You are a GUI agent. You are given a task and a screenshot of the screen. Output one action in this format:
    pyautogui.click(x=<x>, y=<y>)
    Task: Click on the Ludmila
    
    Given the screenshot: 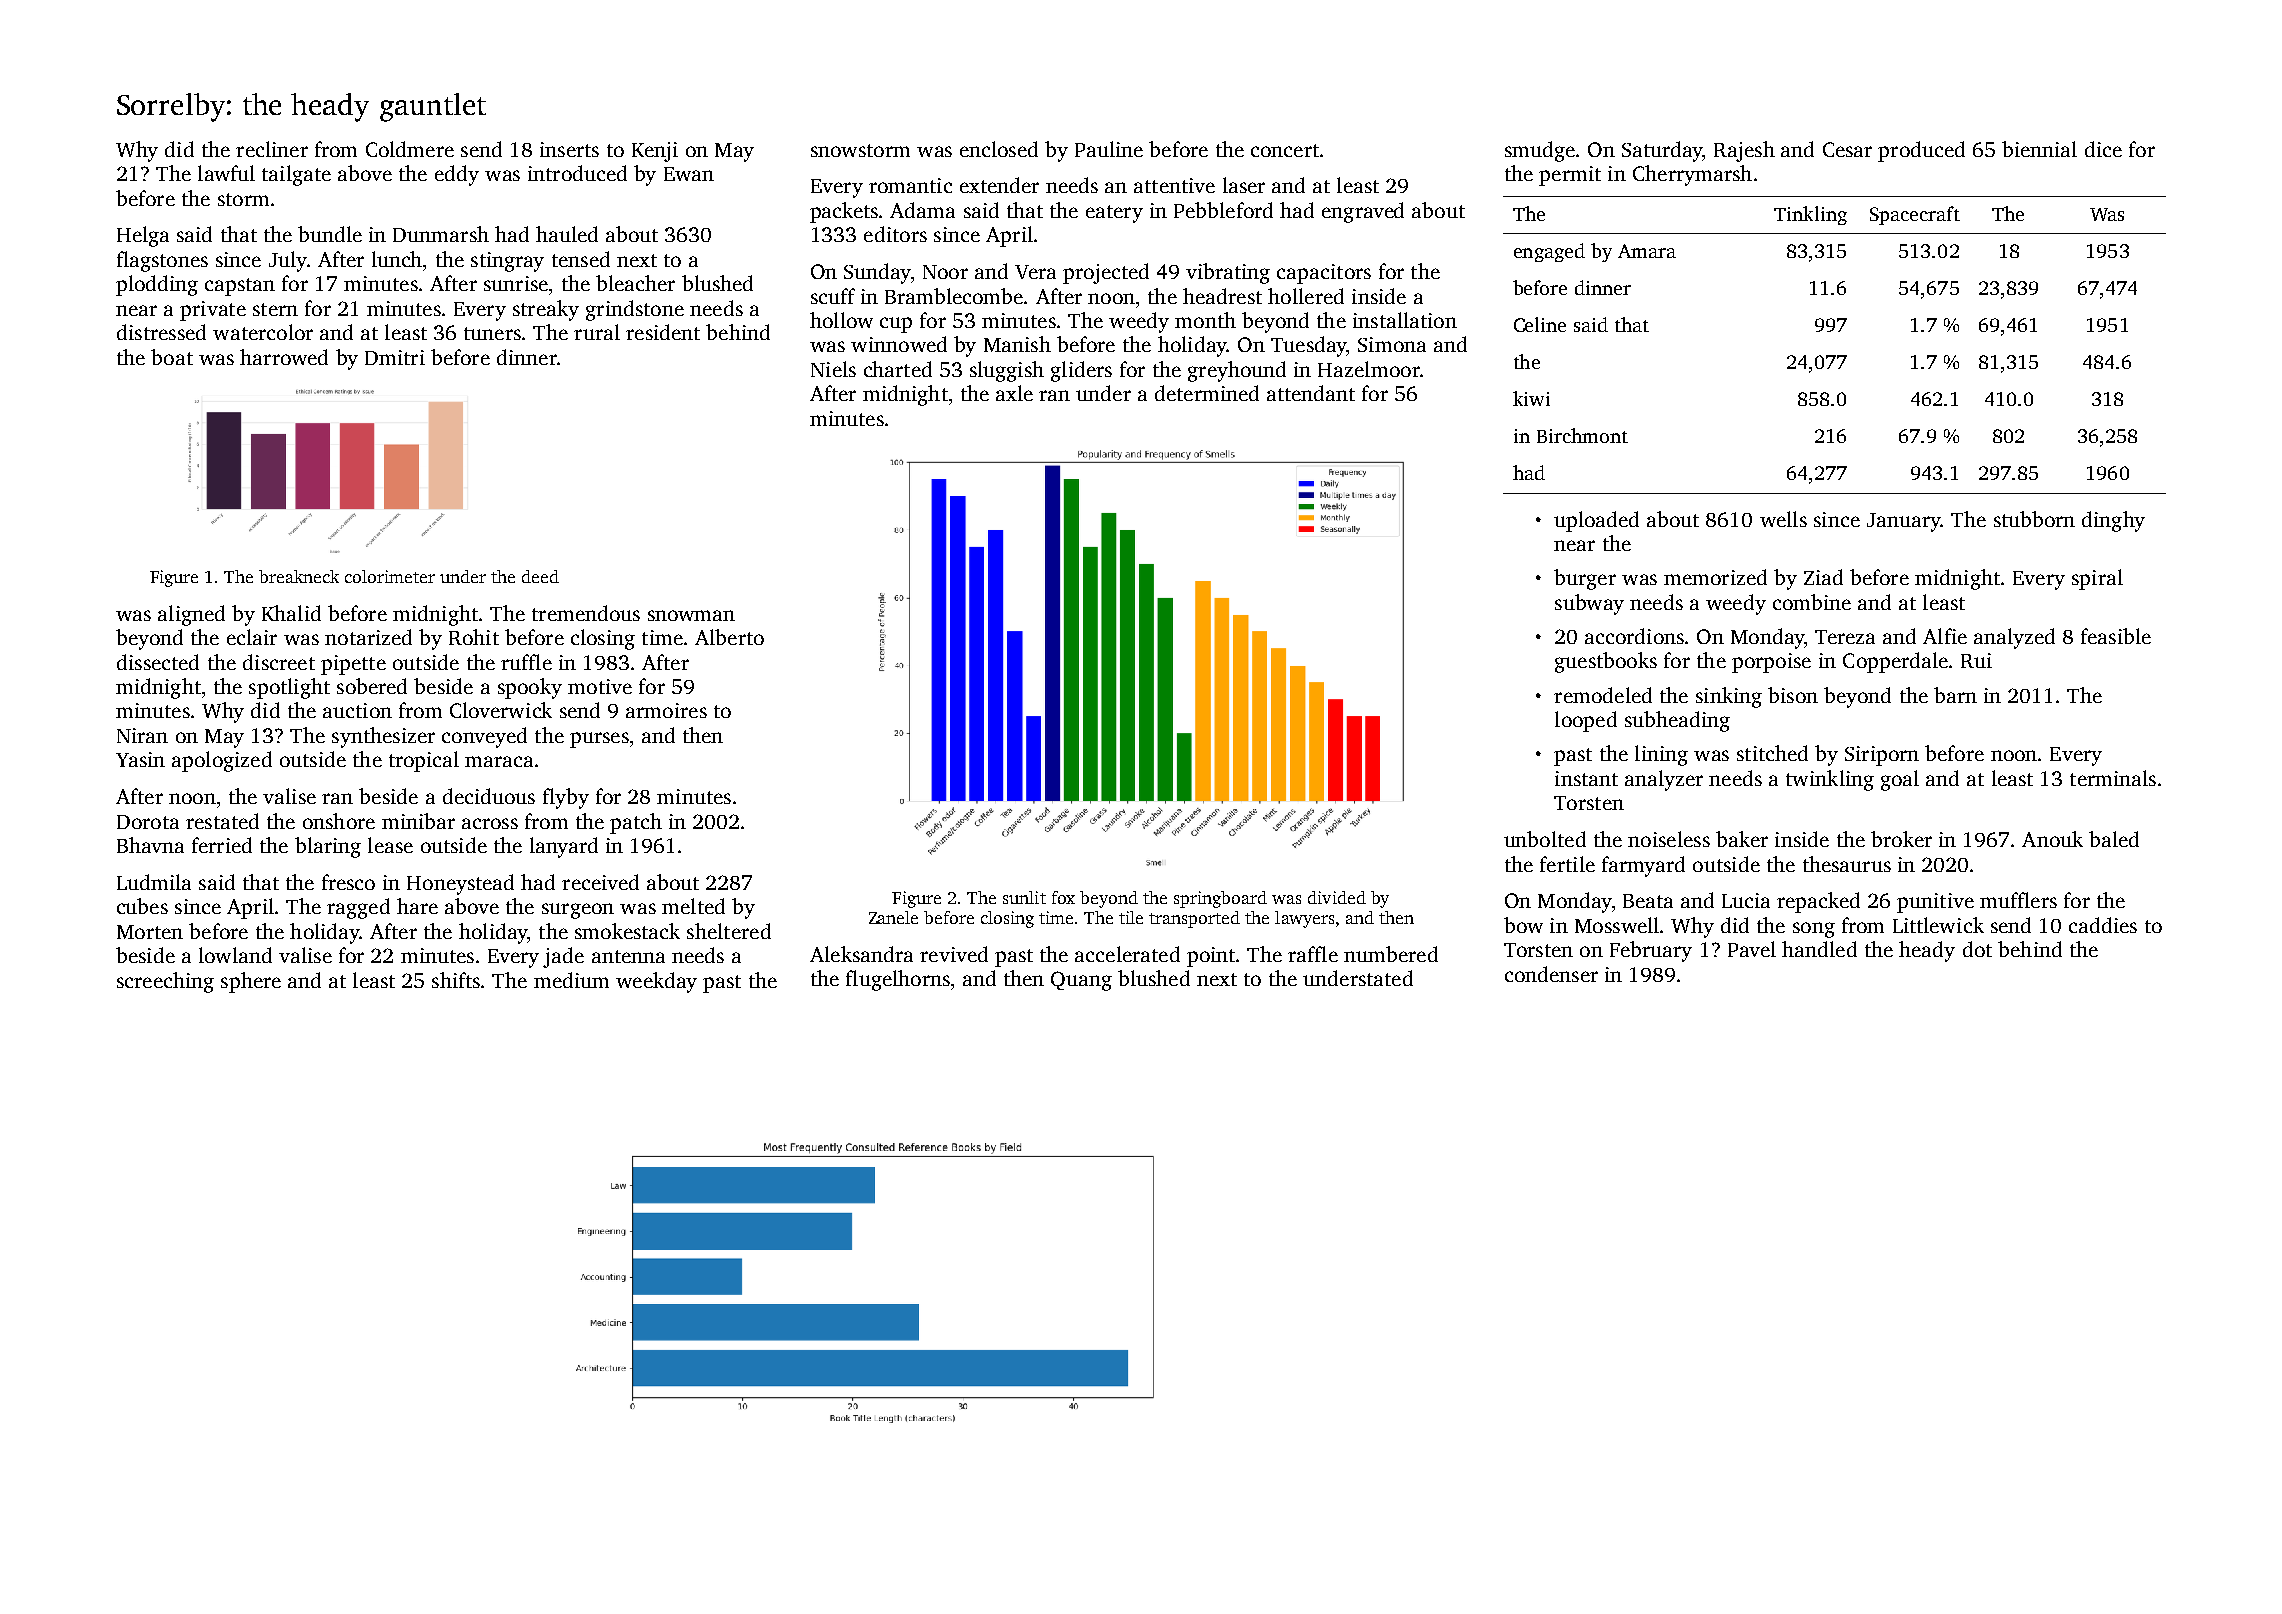 What is the action you would take?
    pyautogui.click(x=154, y=882)
